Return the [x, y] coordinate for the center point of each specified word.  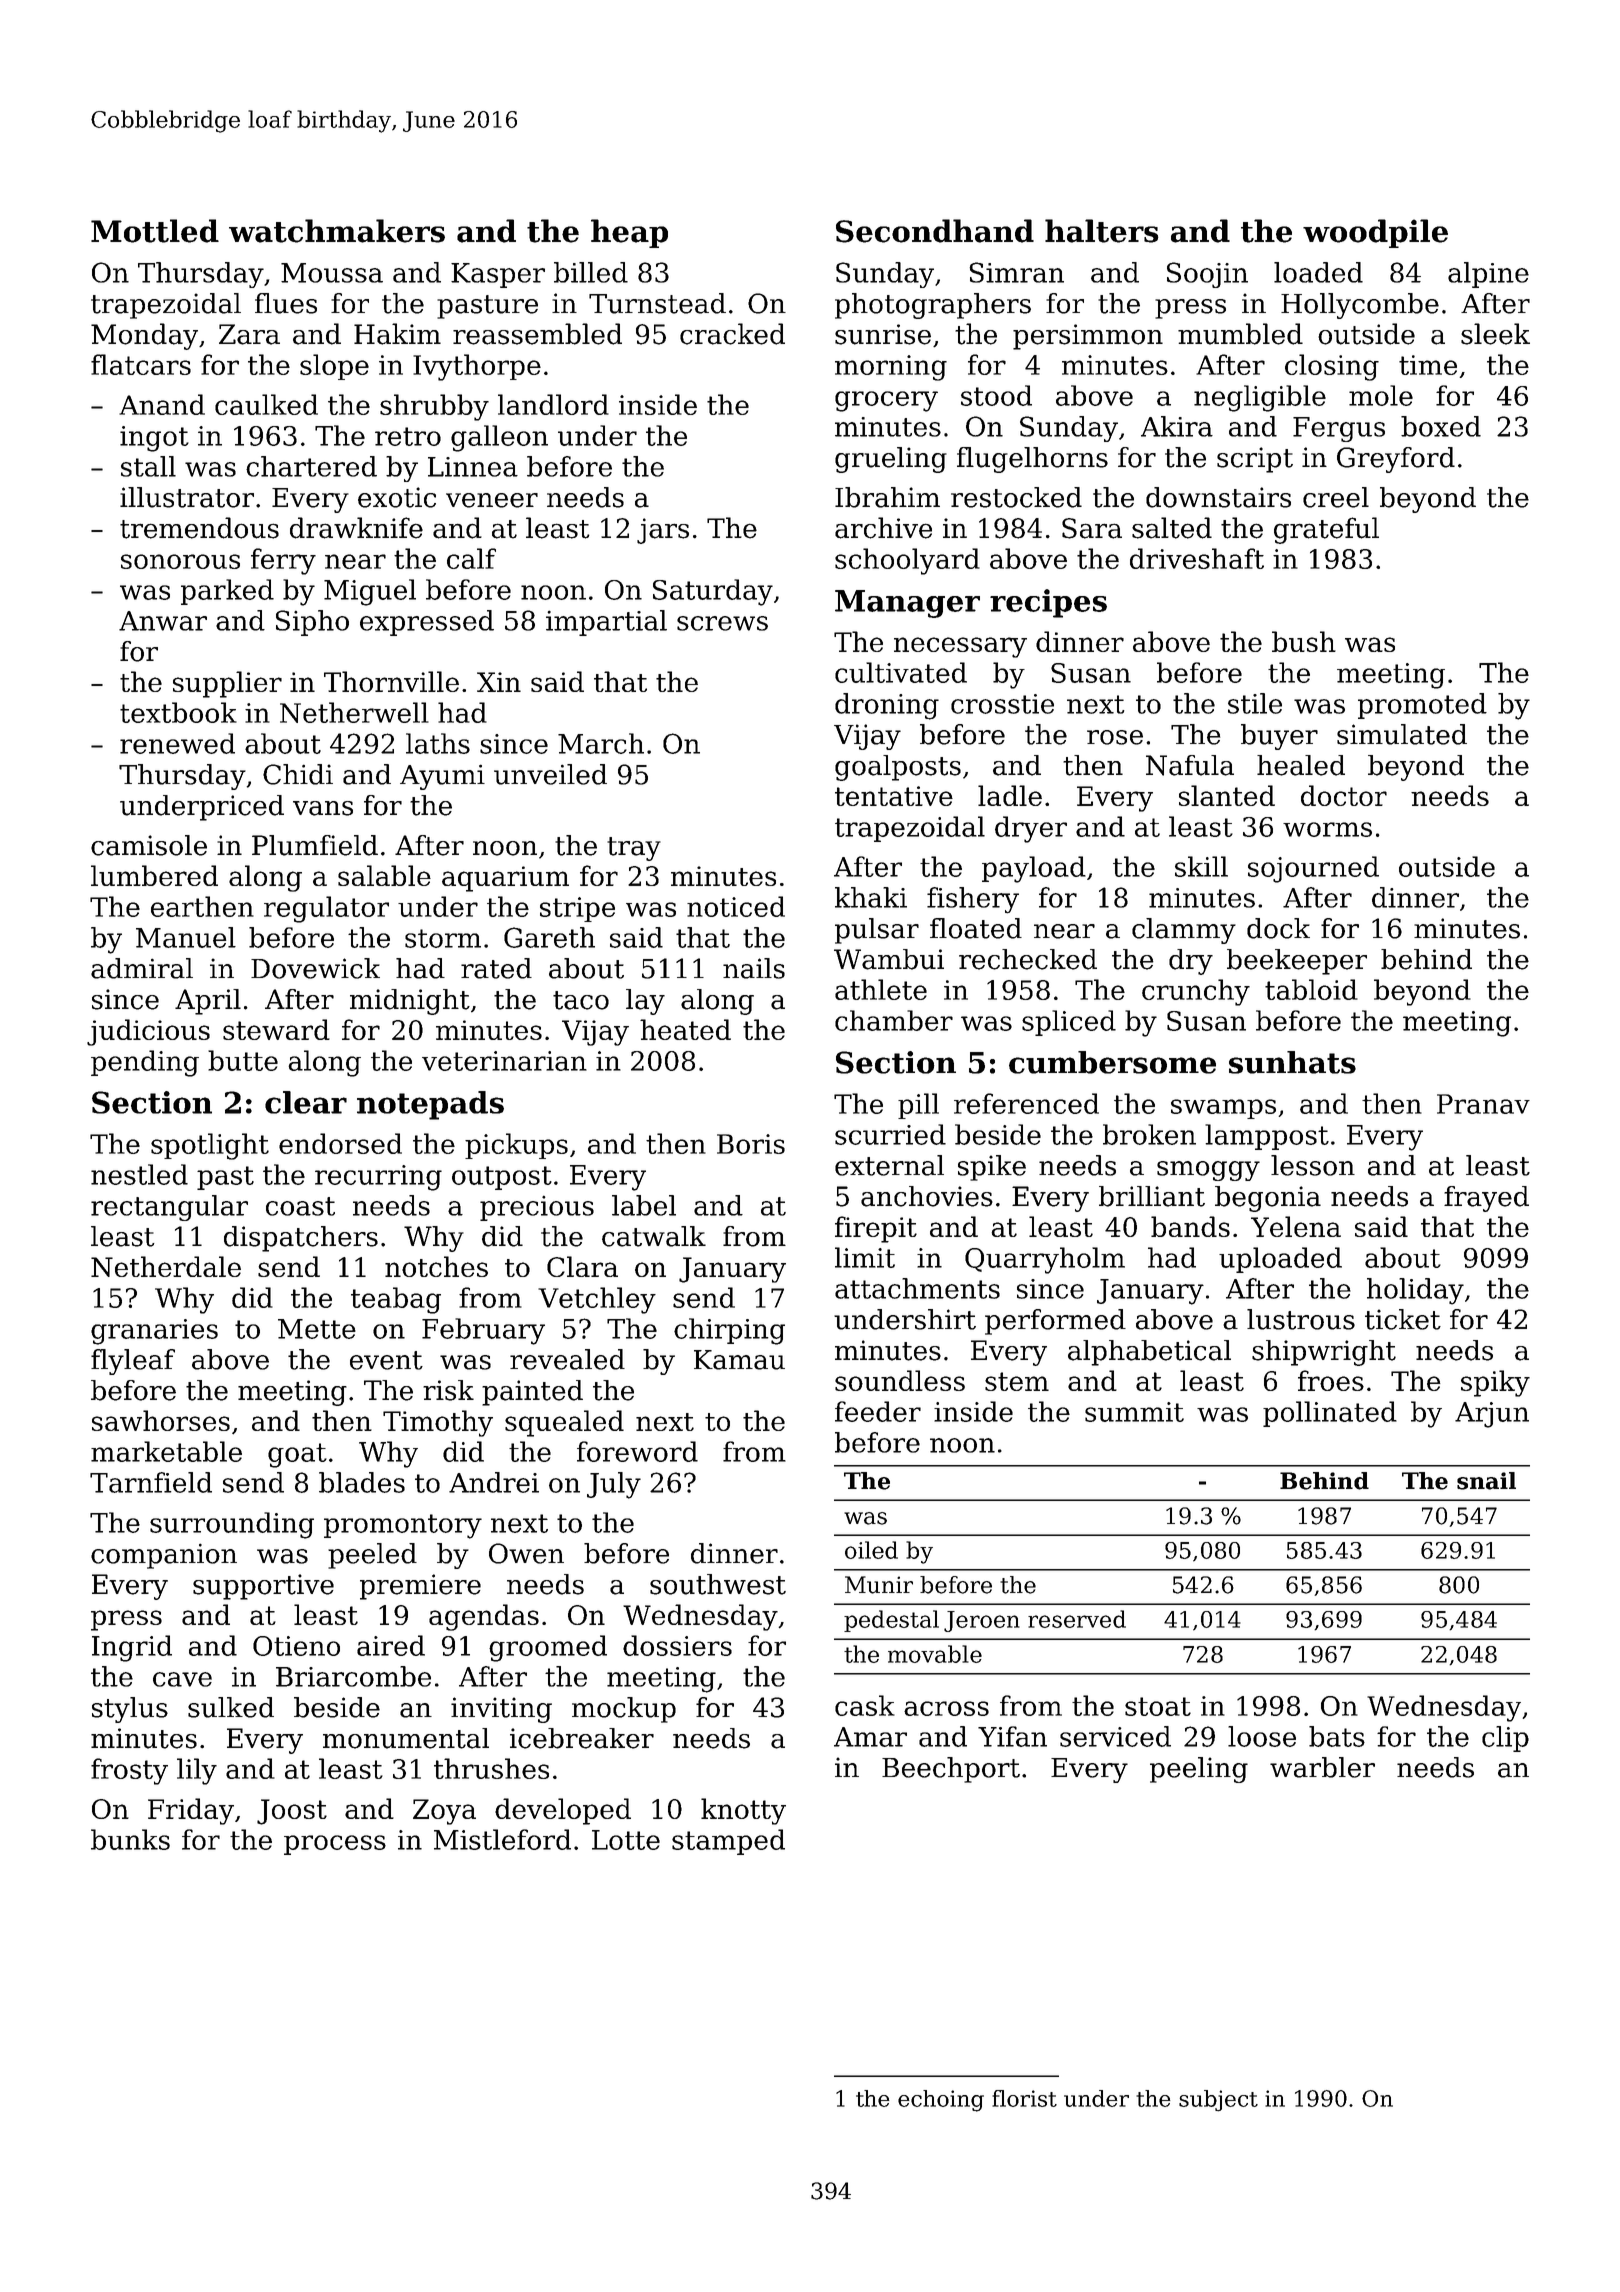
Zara [249, 334]
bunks [130, 1839]
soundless [900, 1380]
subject [1218, 2101]
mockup [624, 1710]
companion [164, 1556]
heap [629, 233]
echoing [941, 2101]
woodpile [1375, 233]
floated [976, 928]
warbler [1322, 1767]
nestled [139, 1174]
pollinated [1330, 1414]
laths [438, 743]
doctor [1344, 795]
